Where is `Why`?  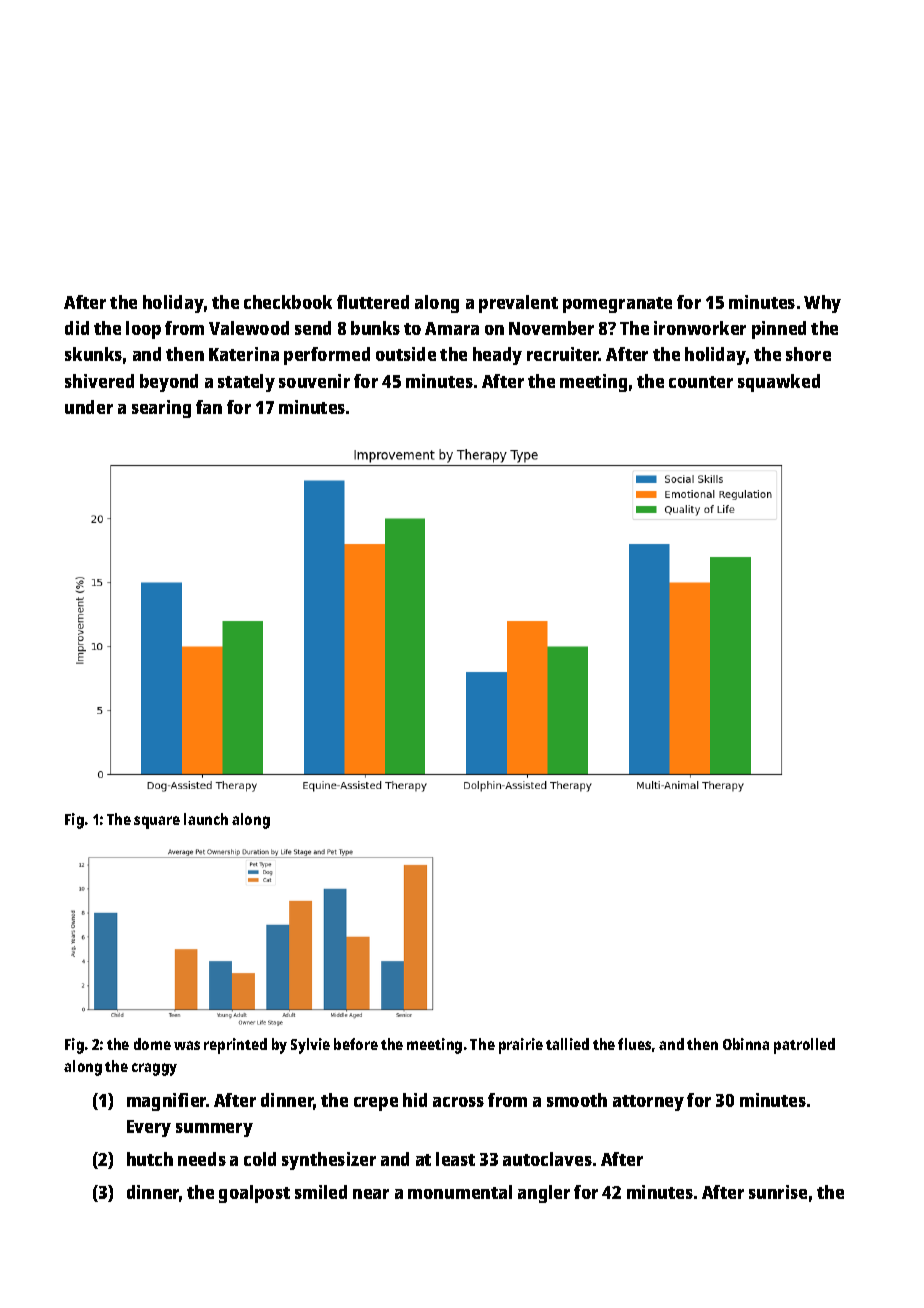 Why is located at coordinates (822, 304).
